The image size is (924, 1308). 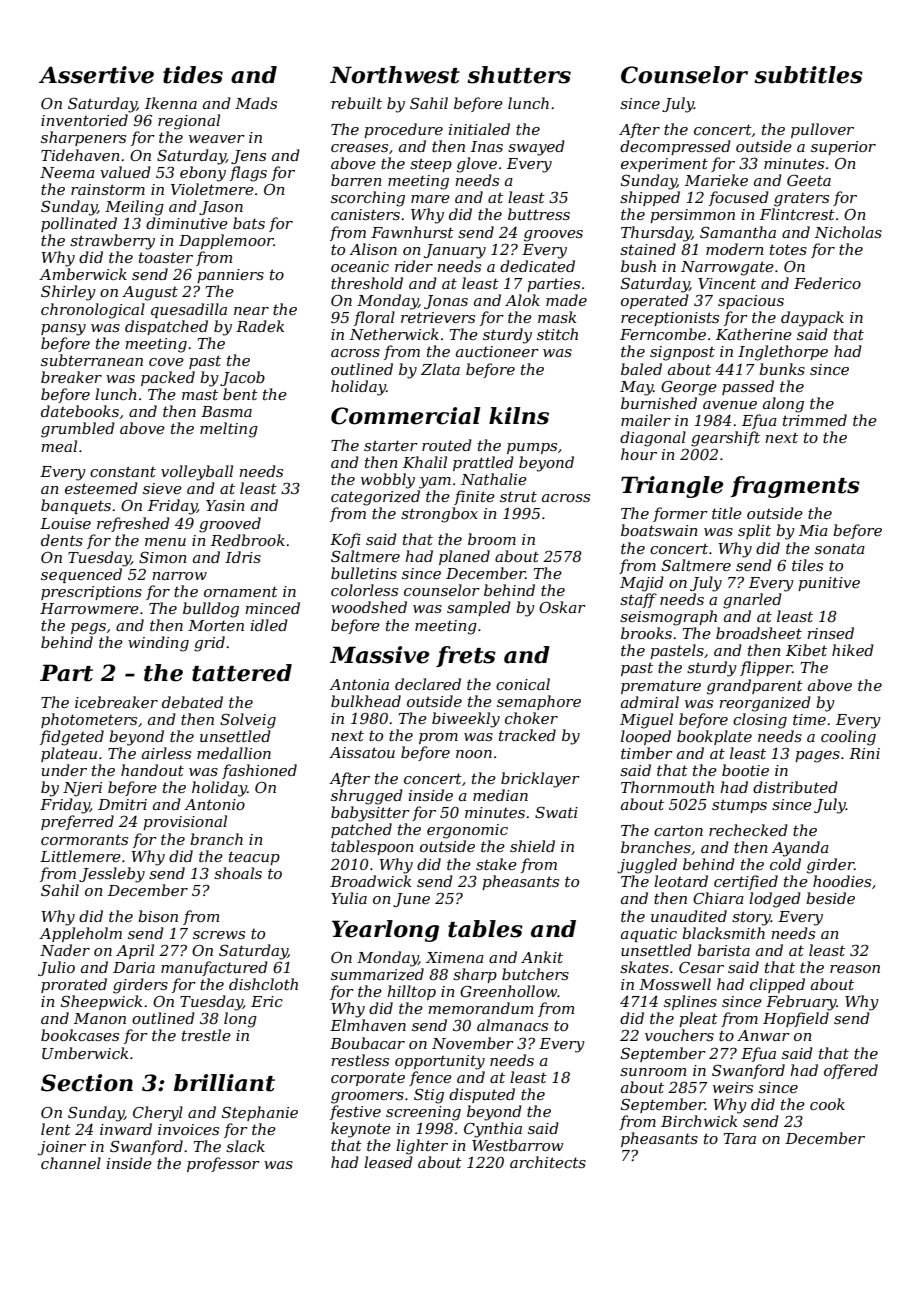 I want to click on channel, so click(x=71, y=1163).
